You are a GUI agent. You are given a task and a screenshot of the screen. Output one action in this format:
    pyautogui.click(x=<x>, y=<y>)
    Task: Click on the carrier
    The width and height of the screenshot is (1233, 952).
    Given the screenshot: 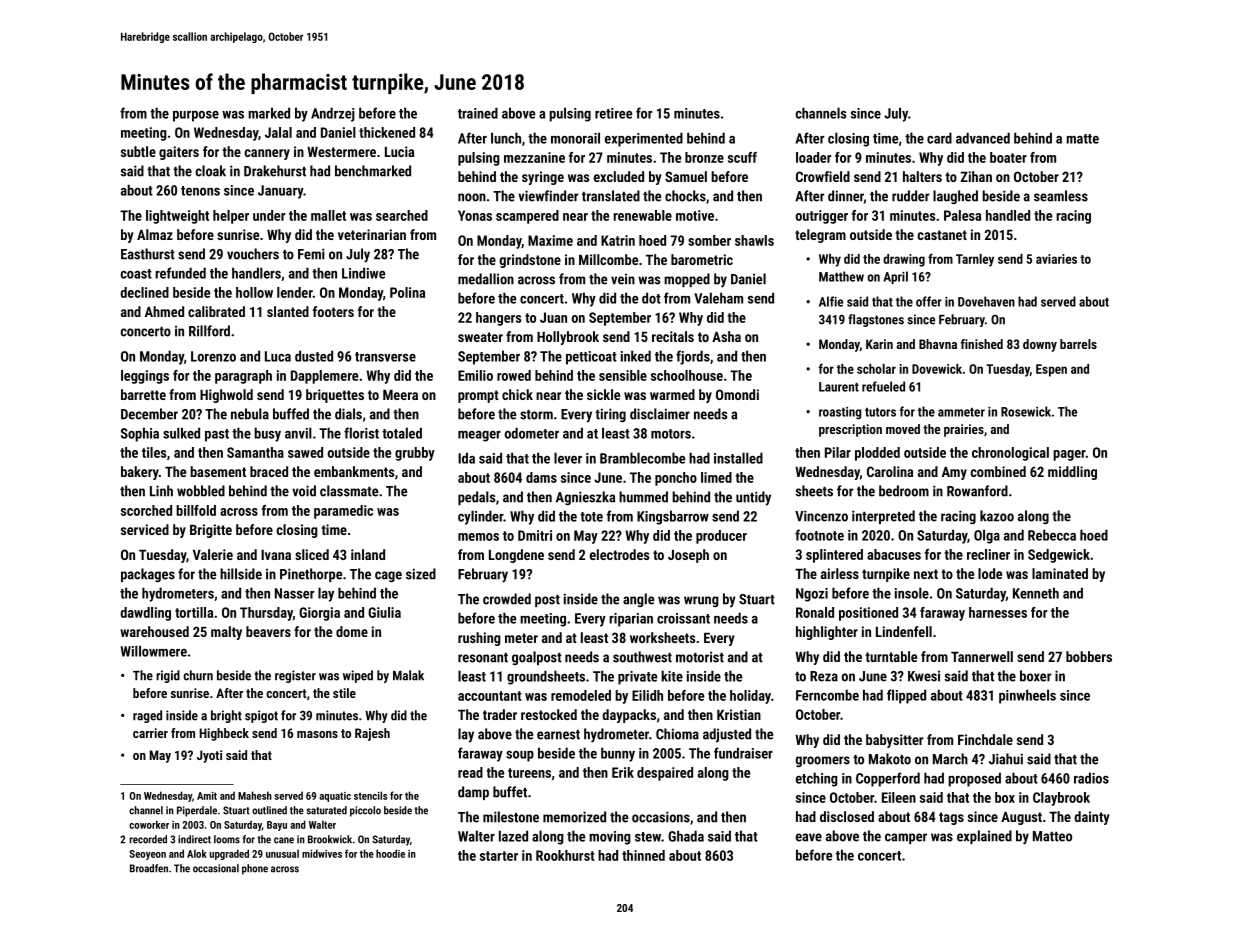 What is the action you would take?
    pyautogui.click(x=150, y=733)
